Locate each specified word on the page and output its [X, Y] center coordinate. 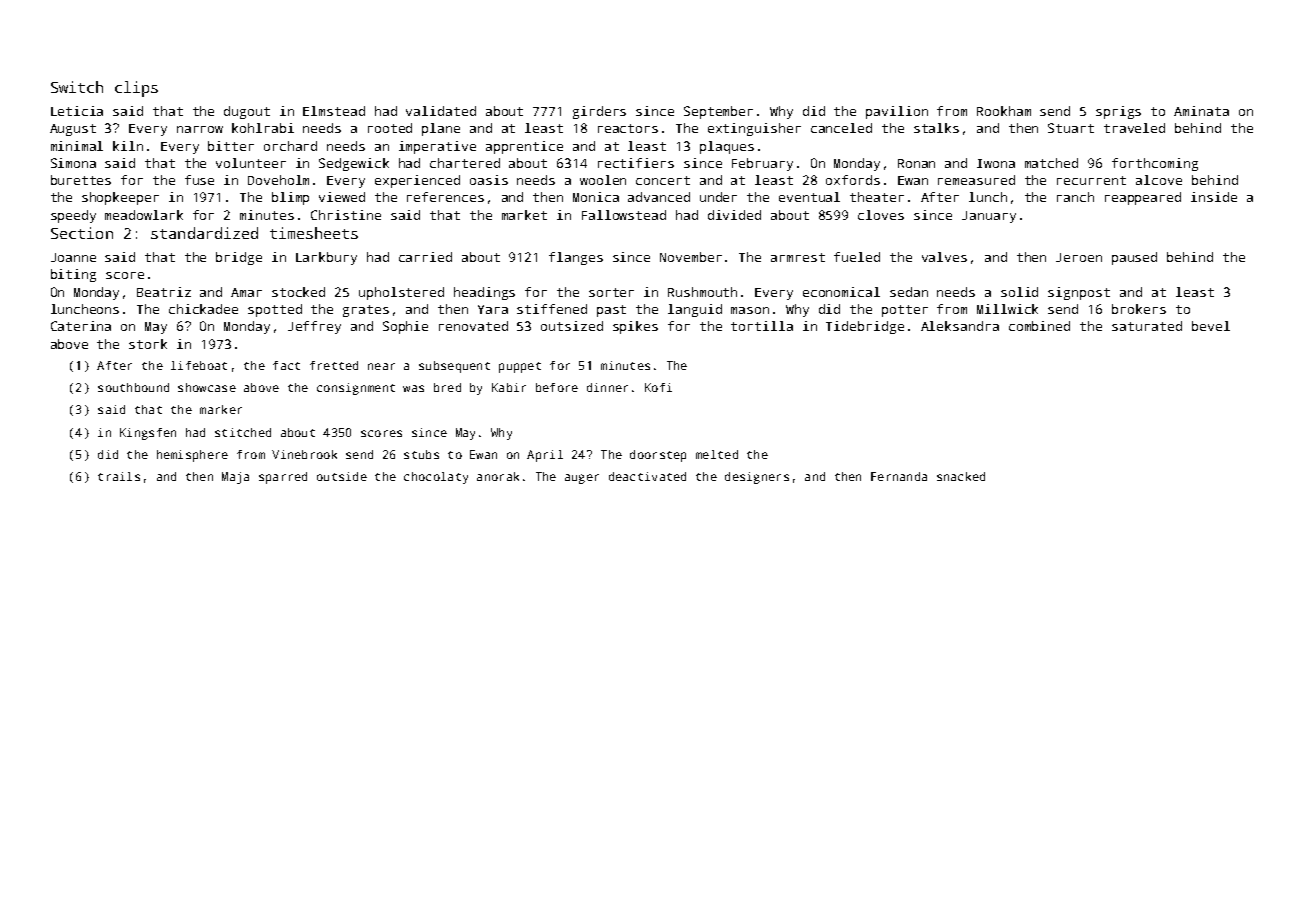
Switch [77, 87]
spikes [635, 327]
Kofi [658, 387]
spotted [275, 310]
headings [484, 293]
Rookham [1004, 111]
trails [119, 476]
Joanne [73, 257]
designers [757, 478]
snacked [961, 476]
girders [599, 112]
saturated [1147, 326]
